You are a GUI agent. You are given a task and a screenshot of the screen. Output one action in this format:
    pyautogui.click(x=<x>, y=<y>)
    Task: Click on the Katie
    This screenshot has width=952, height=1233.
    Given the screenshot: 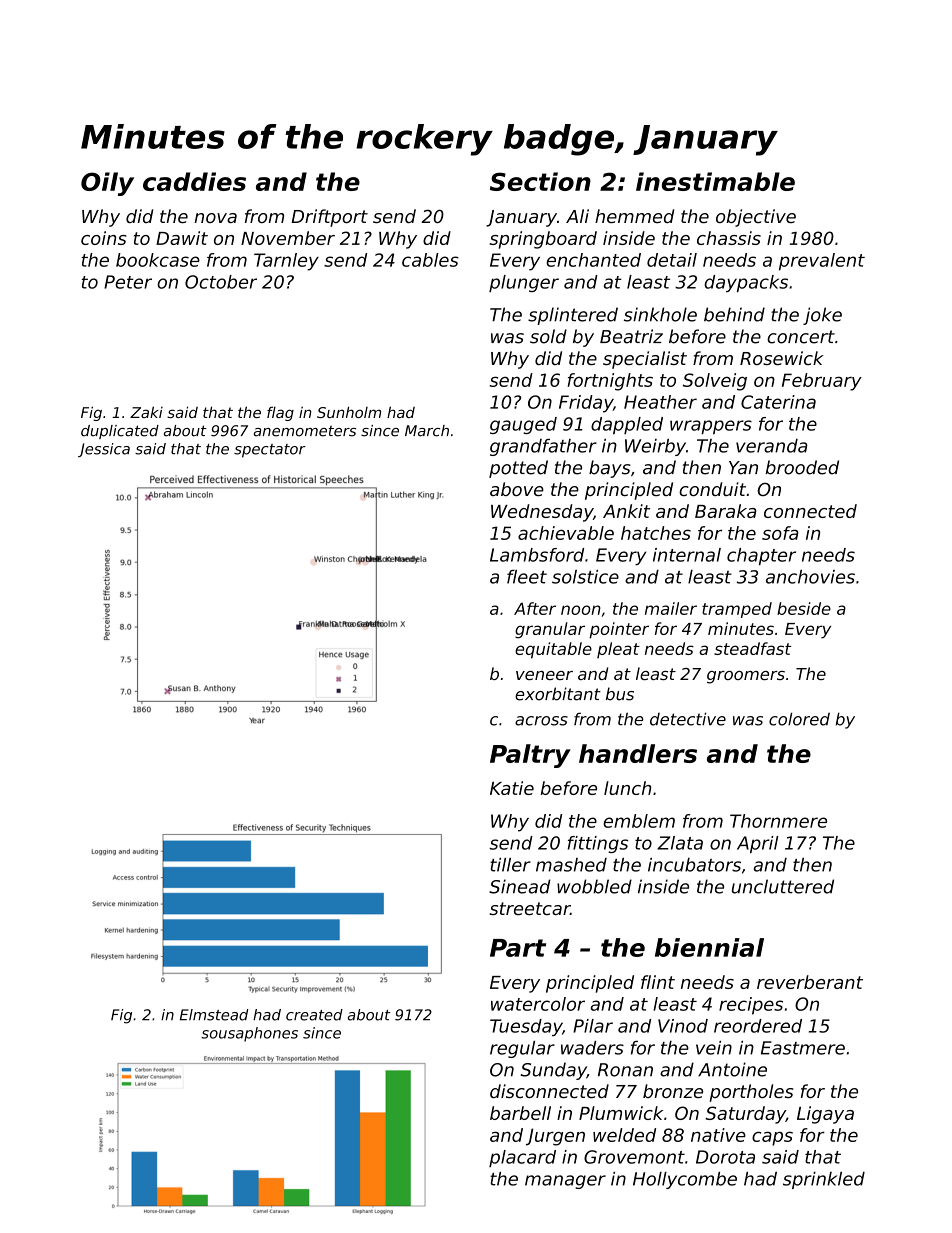 What is the action you would take?
    pyautogui.click(x=512, y=788)
